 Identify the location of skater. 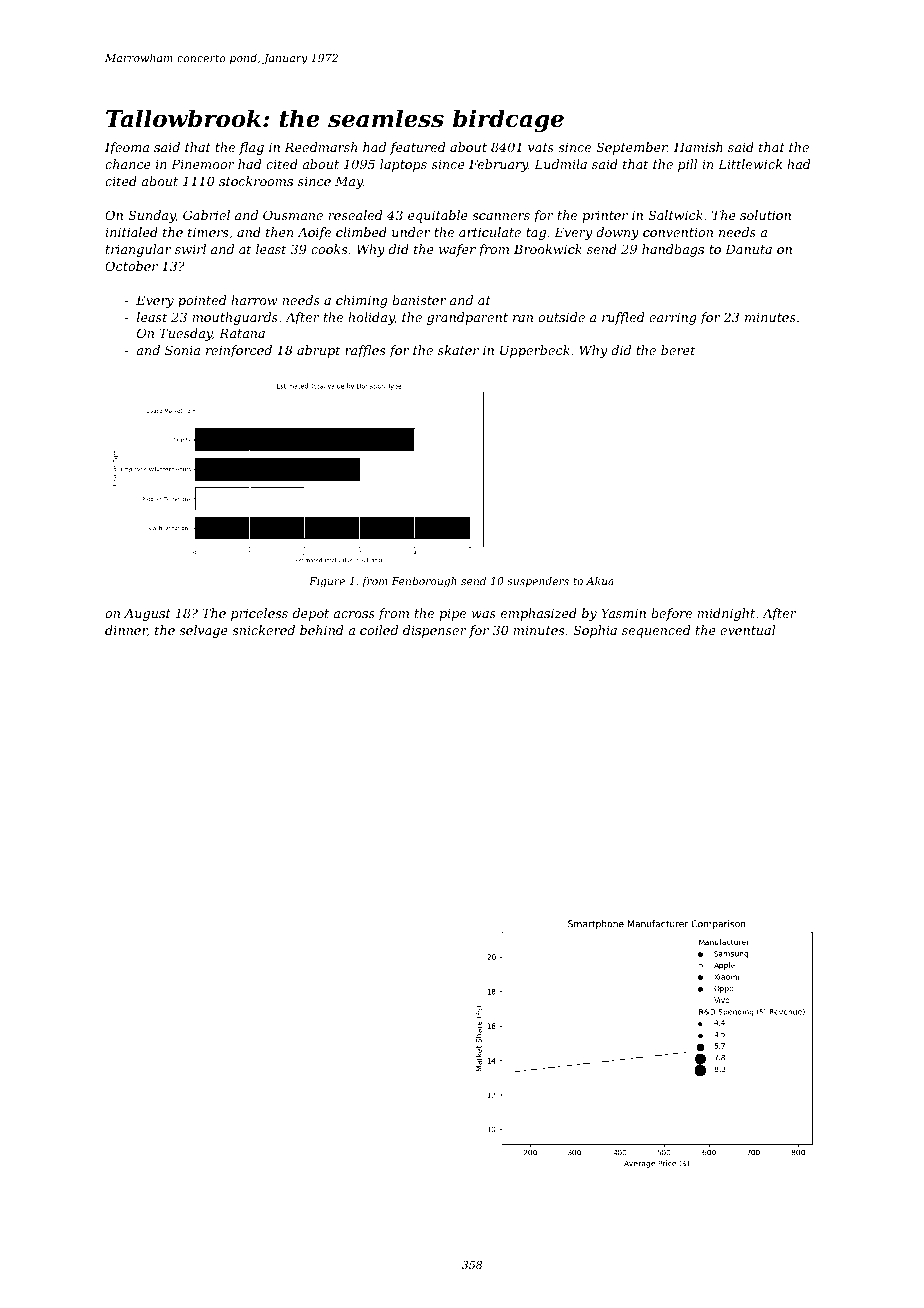
(458, 350).
